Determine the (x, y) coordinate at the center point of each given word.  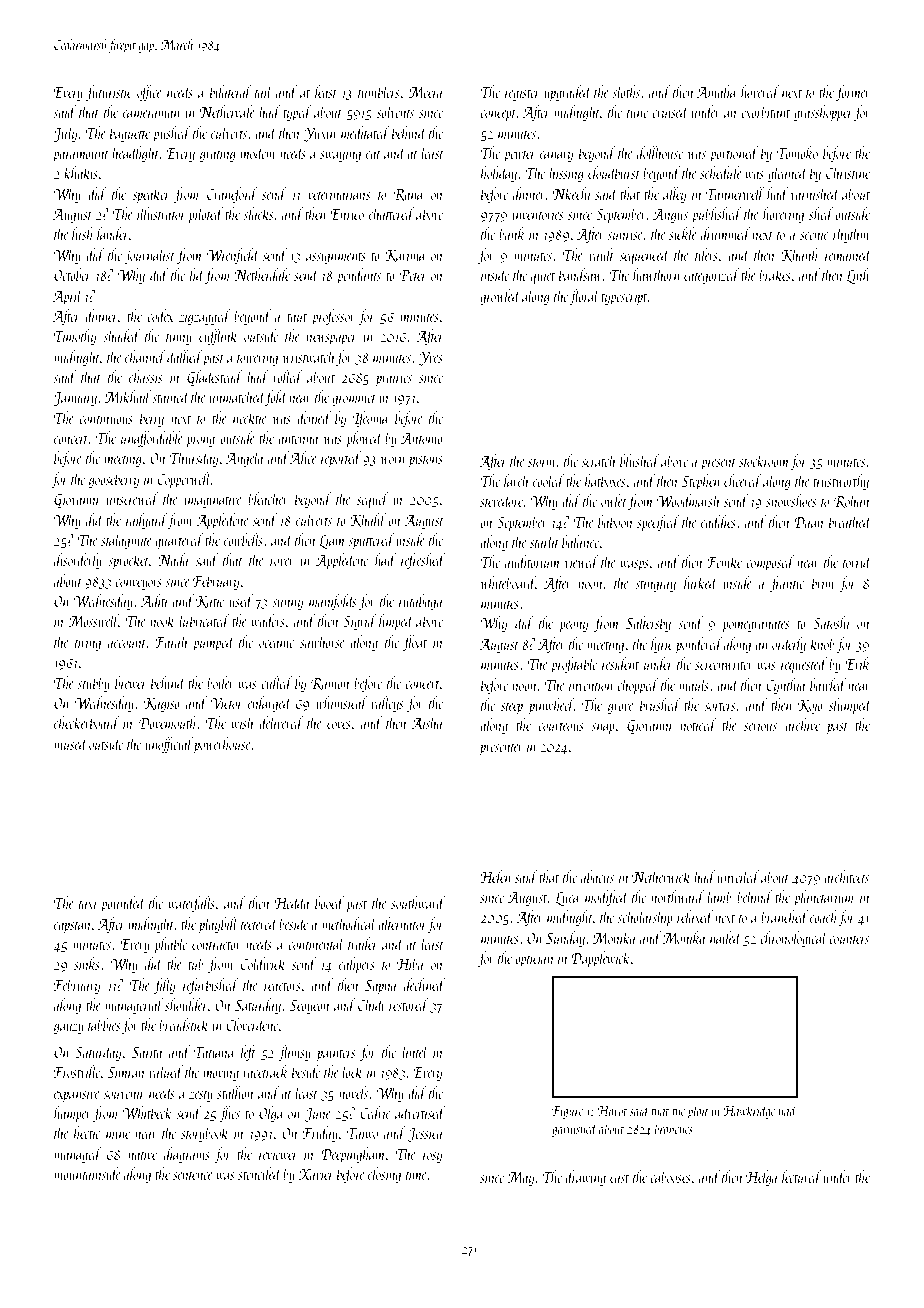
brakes (775, 274)
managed (78, 1155)
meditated (365, 132)
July (65, 134)
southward (418, 902)
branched (784, 916)
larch (516, 480)
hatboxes (605, 480)
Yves (431, 359)
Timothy (75, 337)
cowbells (243, 539)
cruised (670, 111)
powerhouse (222, 745)
